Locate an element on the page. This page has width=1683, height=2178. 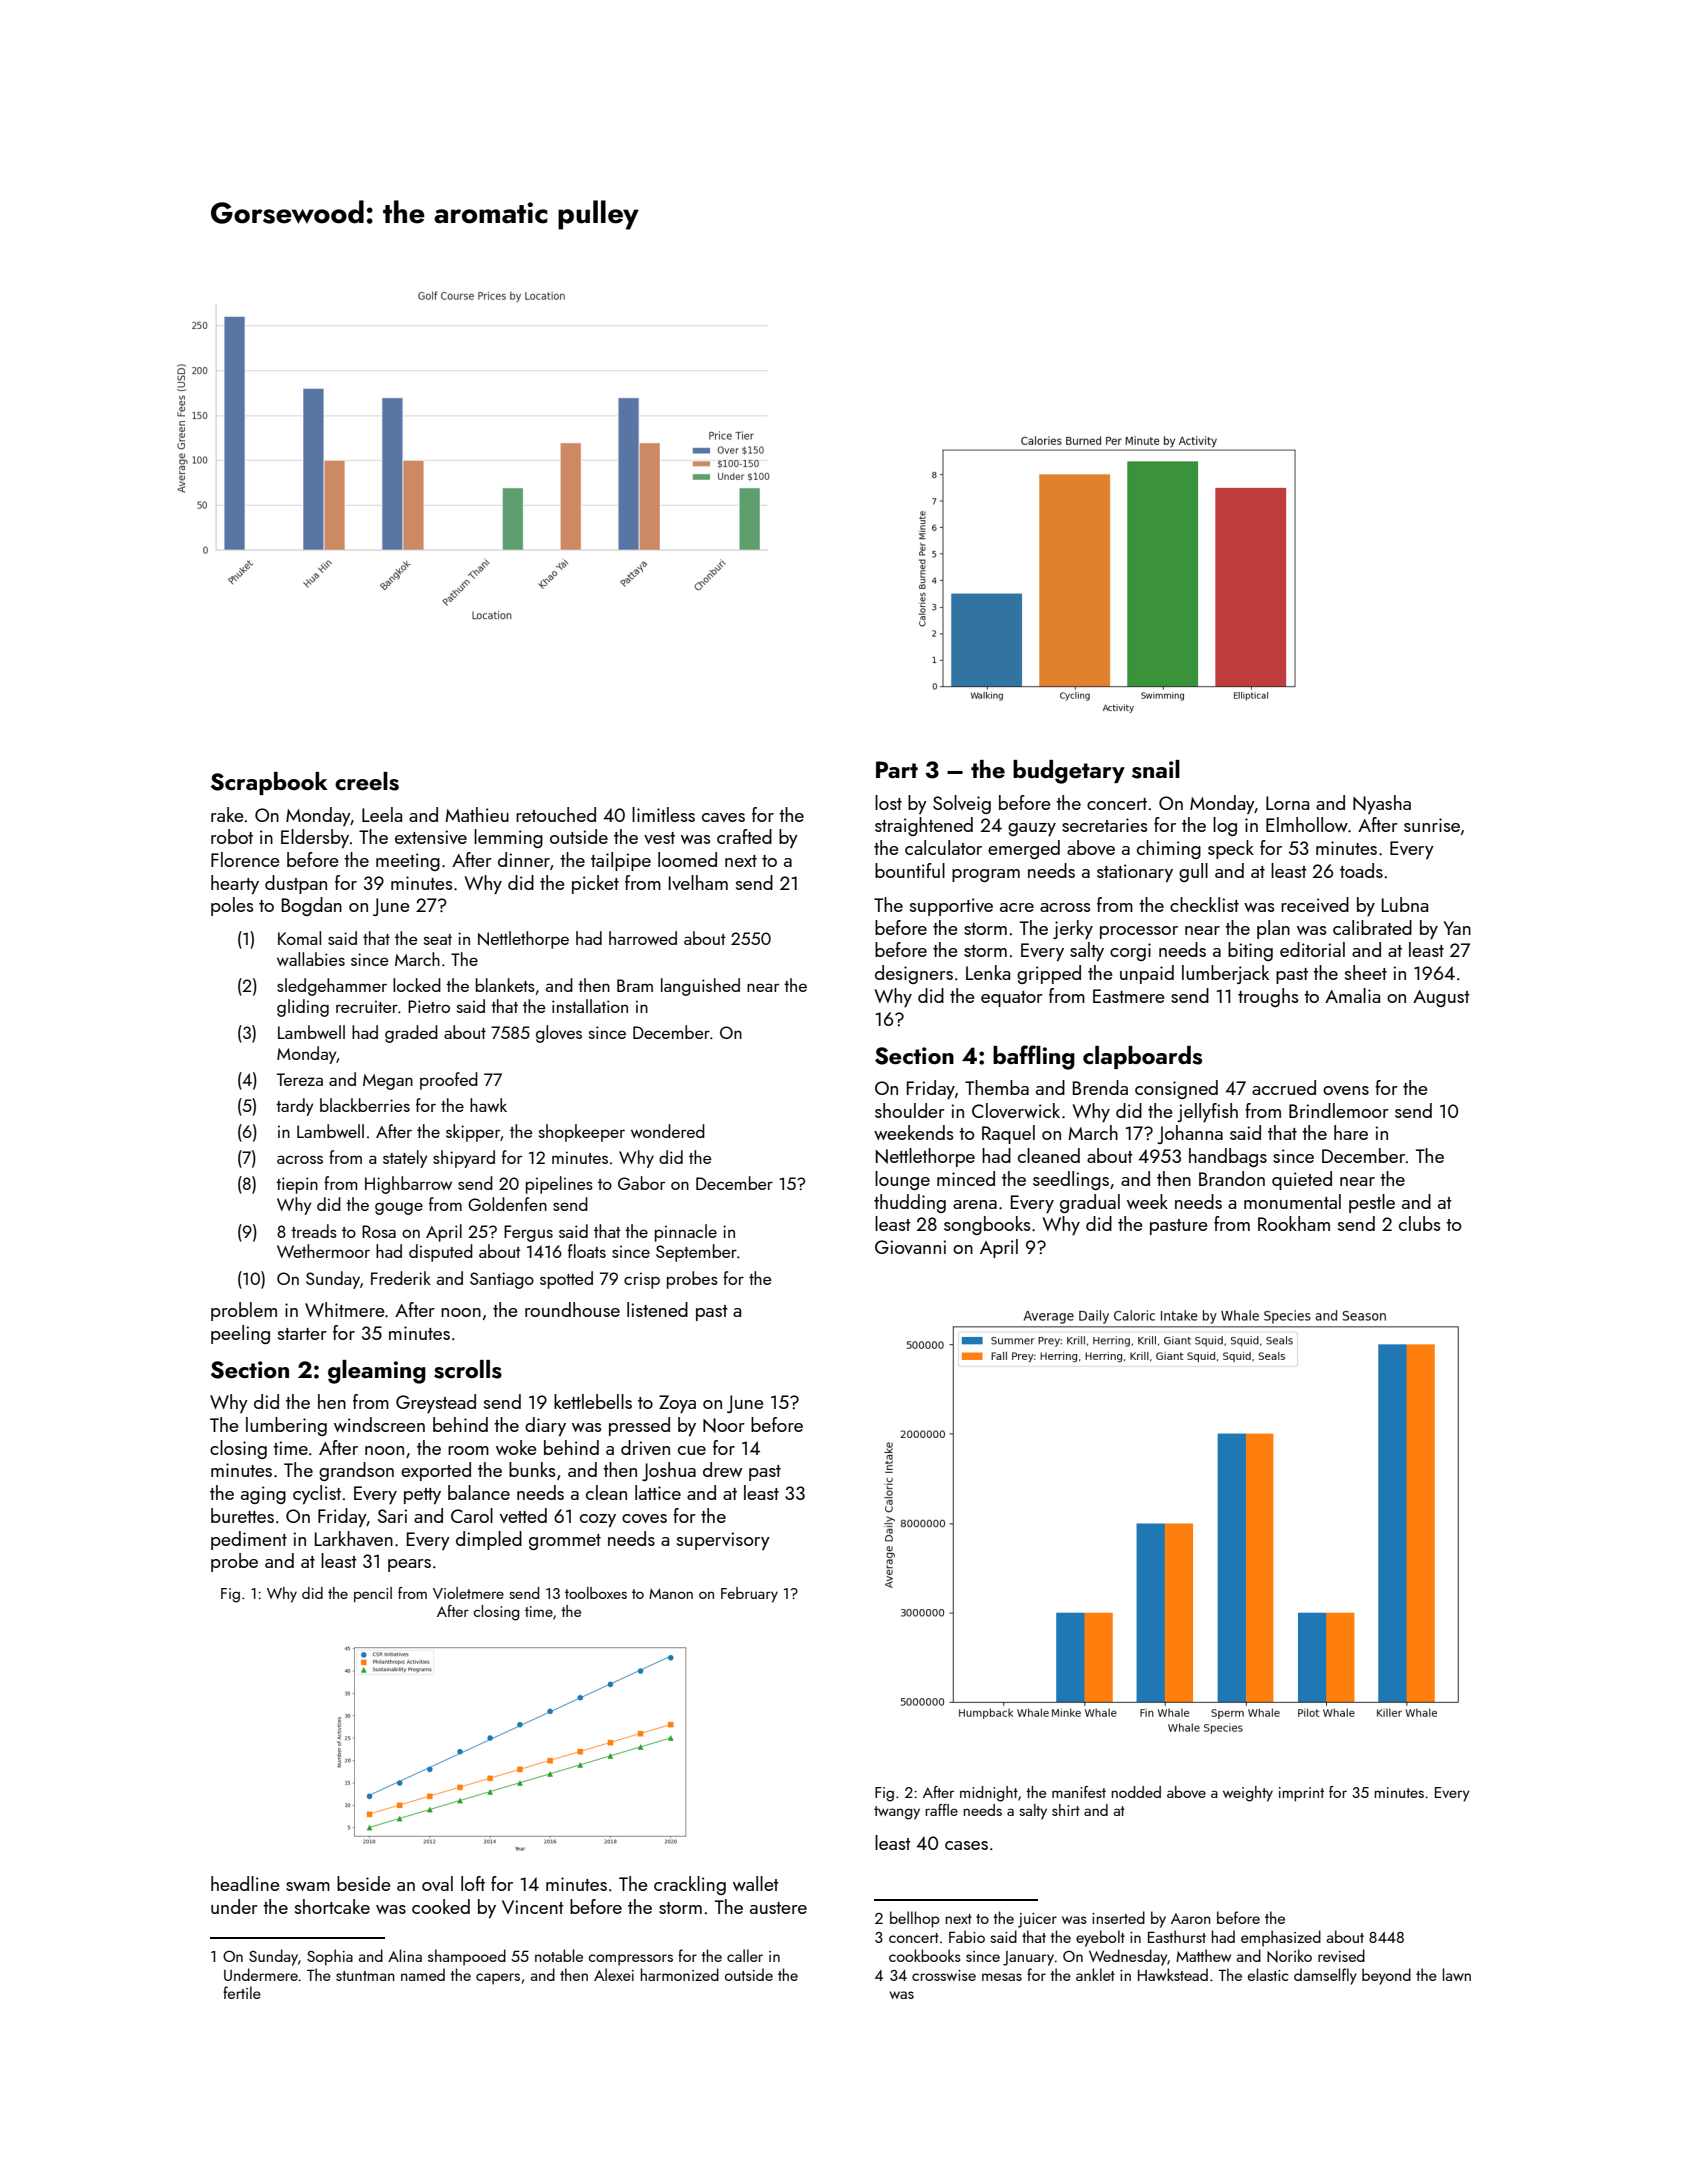
Vincent is located at coordinates (533, 1907).
